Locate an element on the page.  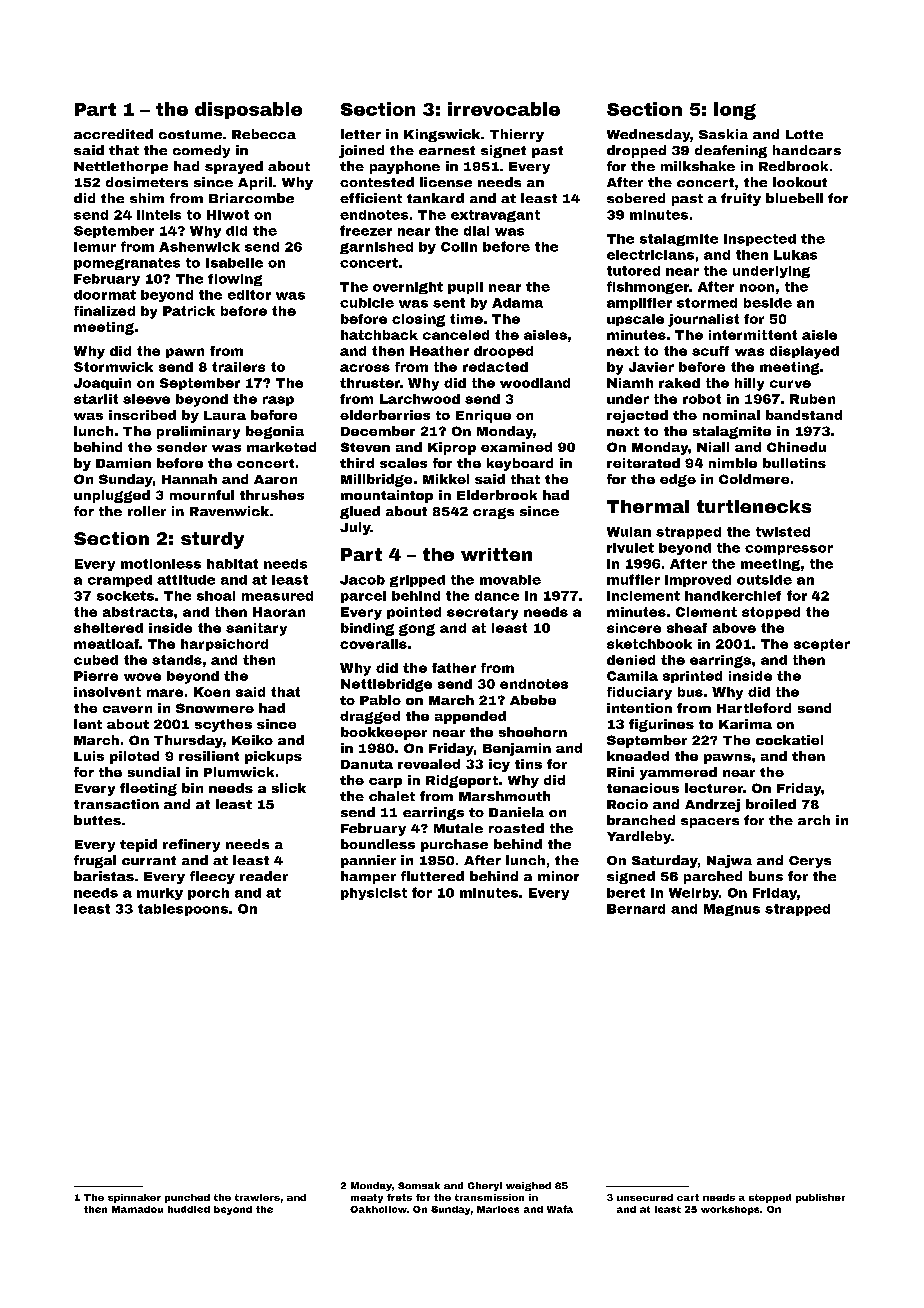
Elderbrook is located at coordinates (497, 495).
